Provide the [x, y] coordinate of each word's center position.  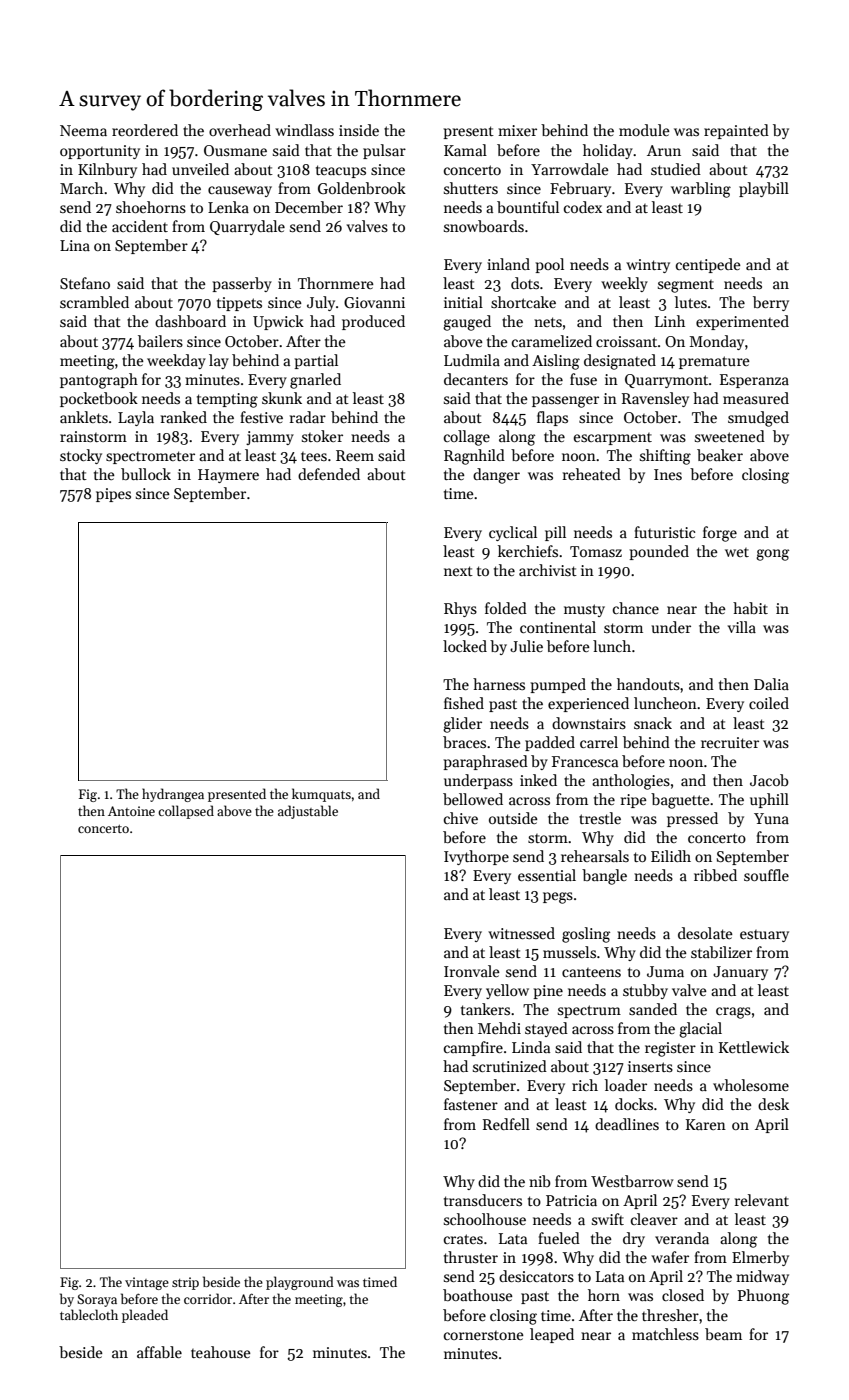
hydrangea [173, 795]
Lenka [228, 207]
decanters [476, 379]
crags [733, 1013]
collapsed [186, 812]
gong [772, 555]
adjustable [308, 812]
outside [513, 818]
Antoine [131, 811]
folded [506, 608]
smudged [758, 419]
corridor [208, 1298]
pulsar [384, 151]
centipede [708, 265]
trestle [600, 818]
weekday [176, 361]
